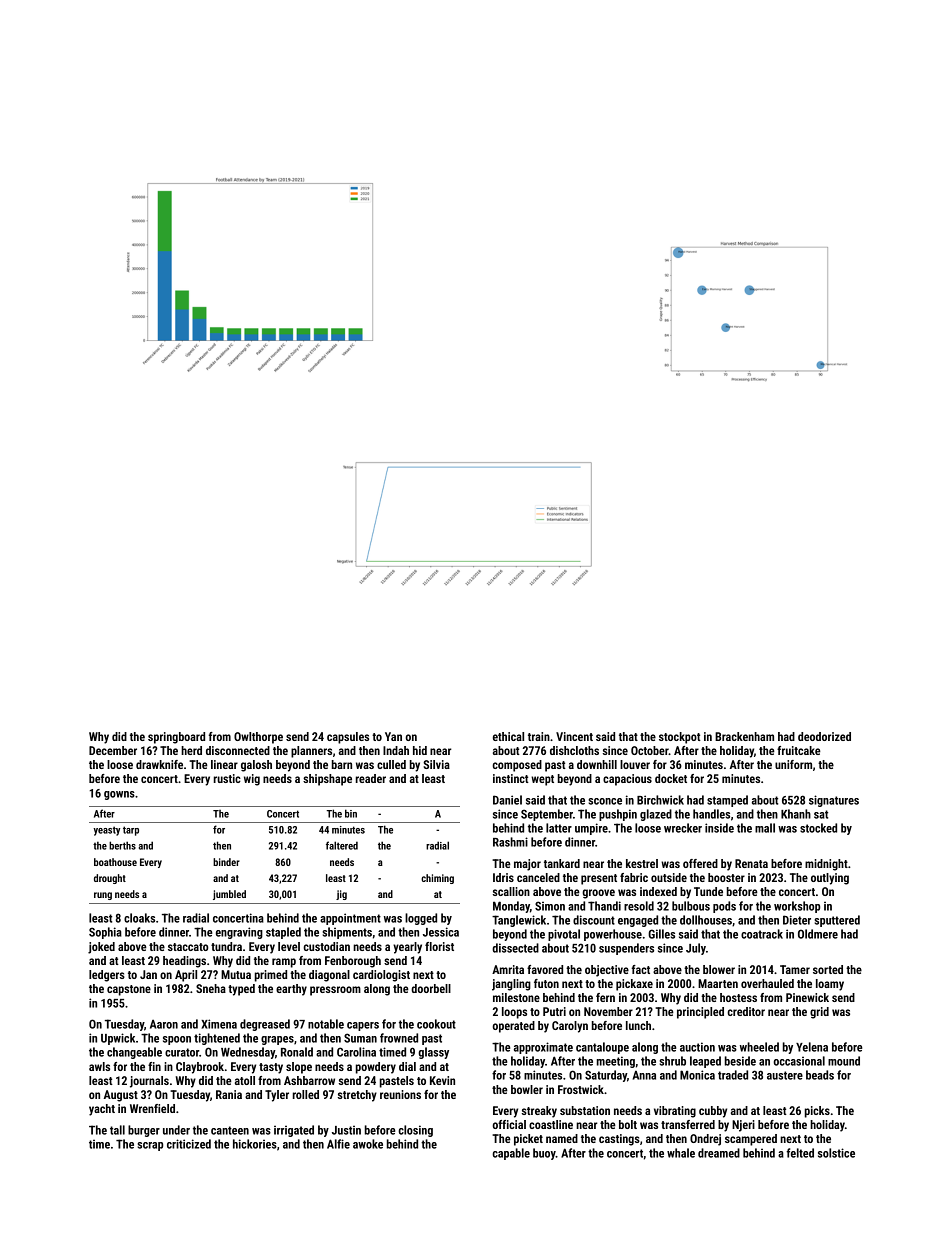 Image resolution: width=952 pixels, height=1233 pixels. I want to click on reader, so click(371, 778).
